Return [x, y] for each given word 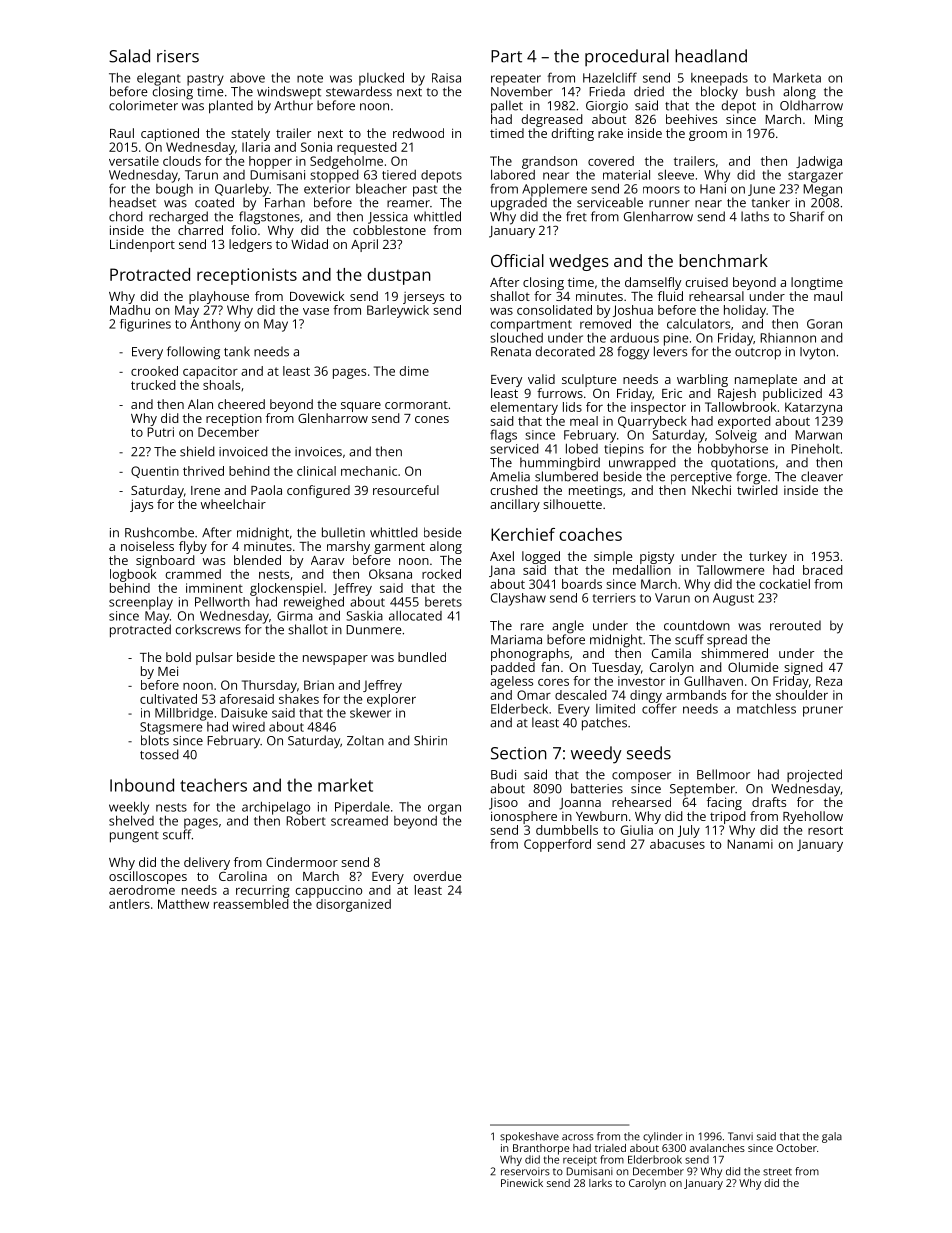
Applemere [554, 190]
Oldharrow [811, 105]
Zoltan [365, 740]
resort [825, 830]
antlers [129, 904]
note [310, 78]
